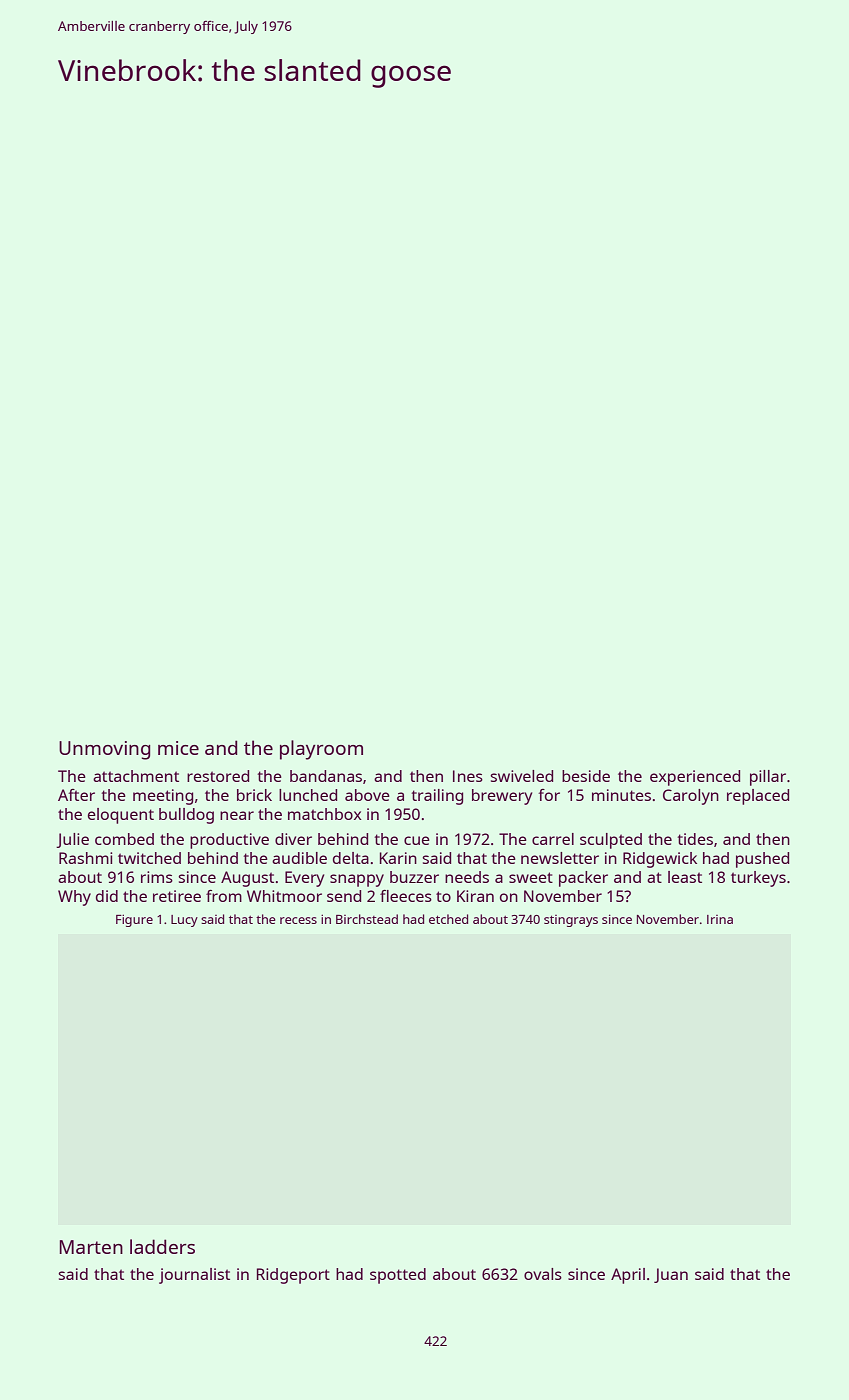  Describe the element at coordinates (194, 1276) in the document. I see `journalist` at that location.
